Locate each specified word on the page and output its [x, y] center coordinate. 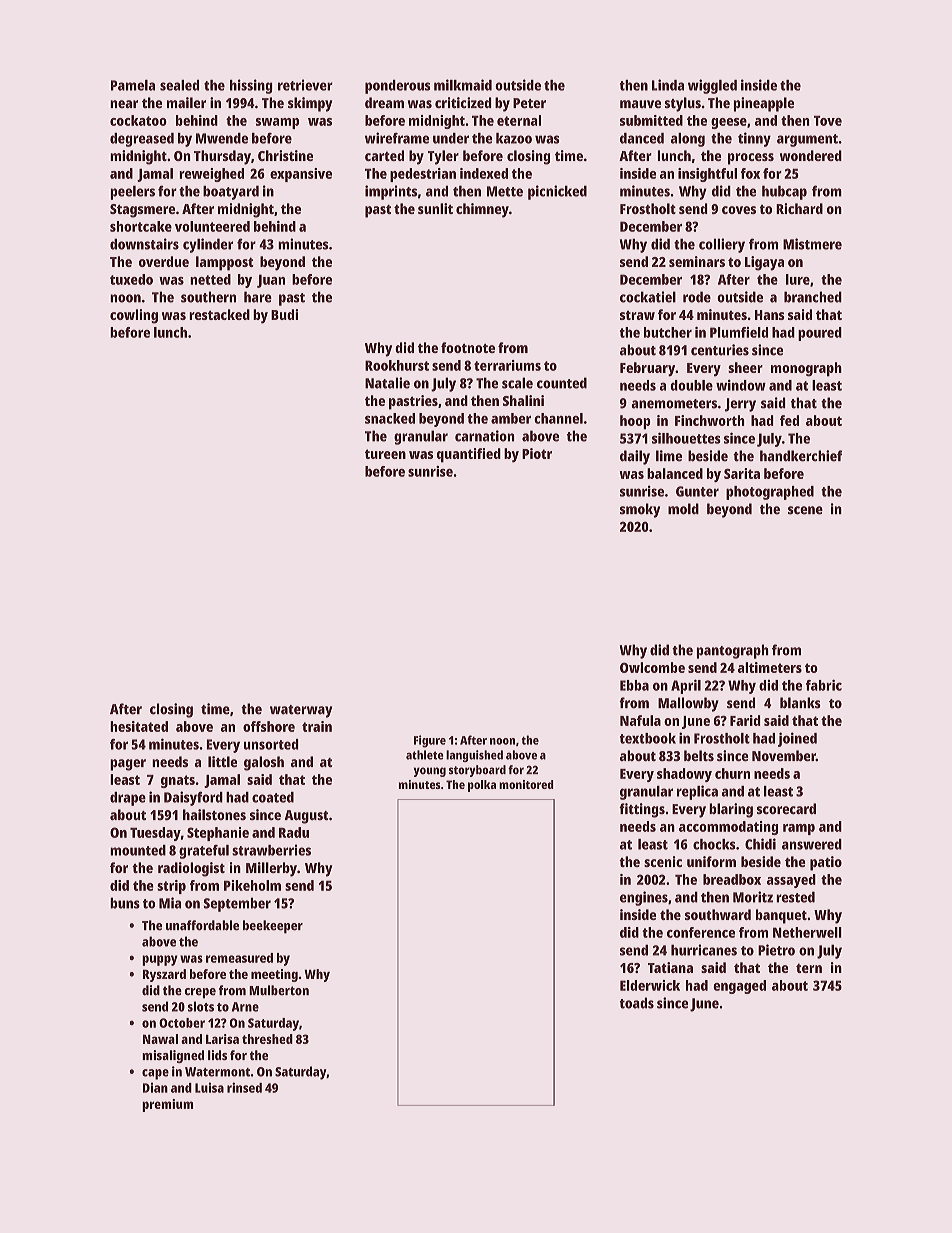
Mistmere [812, 244]
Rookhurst [397, 365]
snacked [390, 418]
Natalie [387, 383]
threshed [267, 1039]
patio [826, 863]
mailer [186, 103]
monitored [526, 784]
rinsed [244, 1087]
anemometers [674, 404]
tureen [385, 454]
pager [128, 765]
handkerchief [801, 456]
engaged [739, 987]
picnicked [557, 192]
